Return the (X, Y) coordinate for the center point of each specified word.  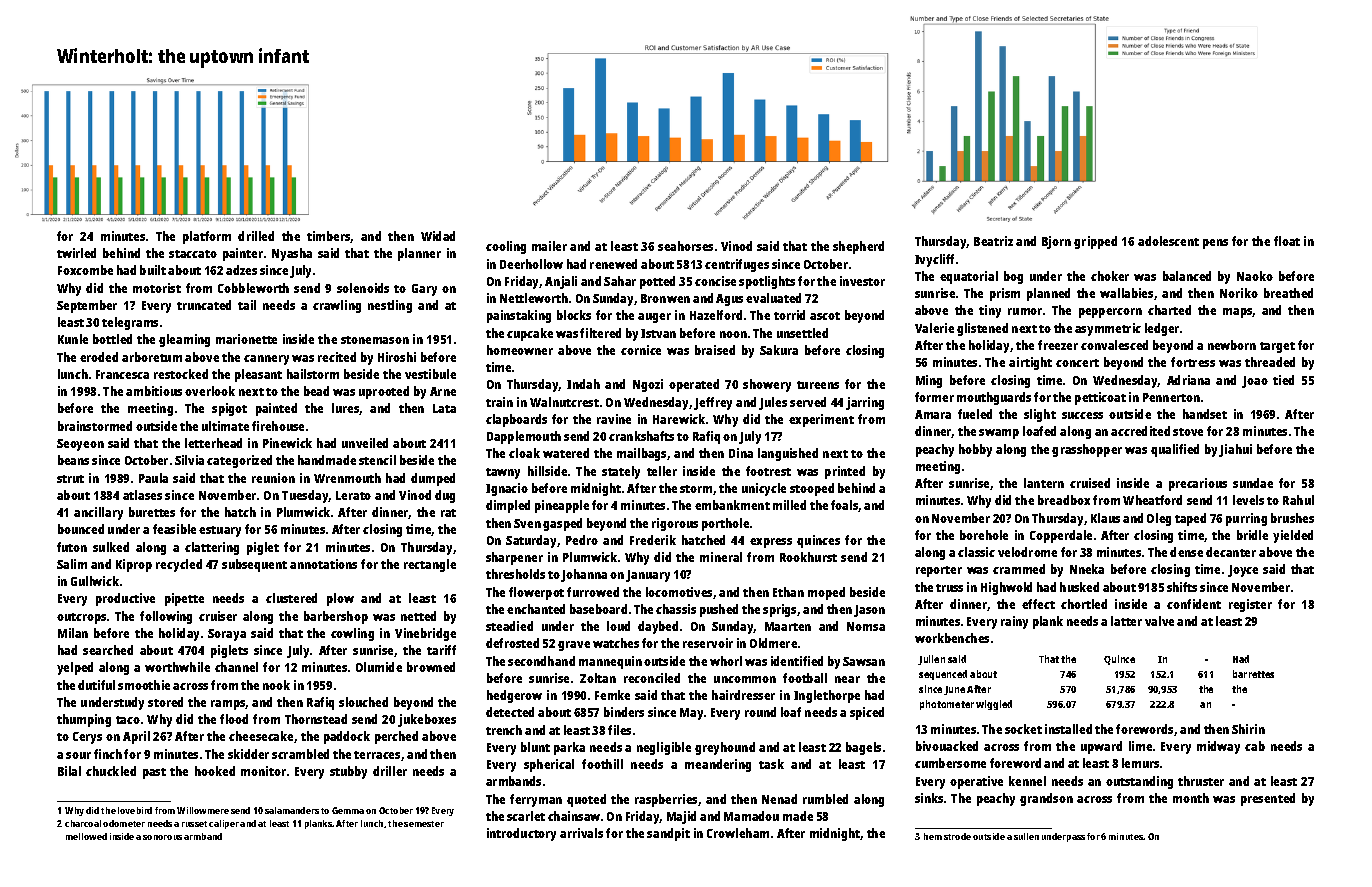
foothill (602, 764)
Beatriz (993, 241)
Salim (72, 564)
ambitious (154, 391)
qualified (1175, 450)
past (154, 773)
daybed (658, 627)
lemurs (1140, 763)
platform (207, 237)
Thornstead (316, 719)
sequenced (943, 675)
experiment (821, 420)
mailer (549, 246)
